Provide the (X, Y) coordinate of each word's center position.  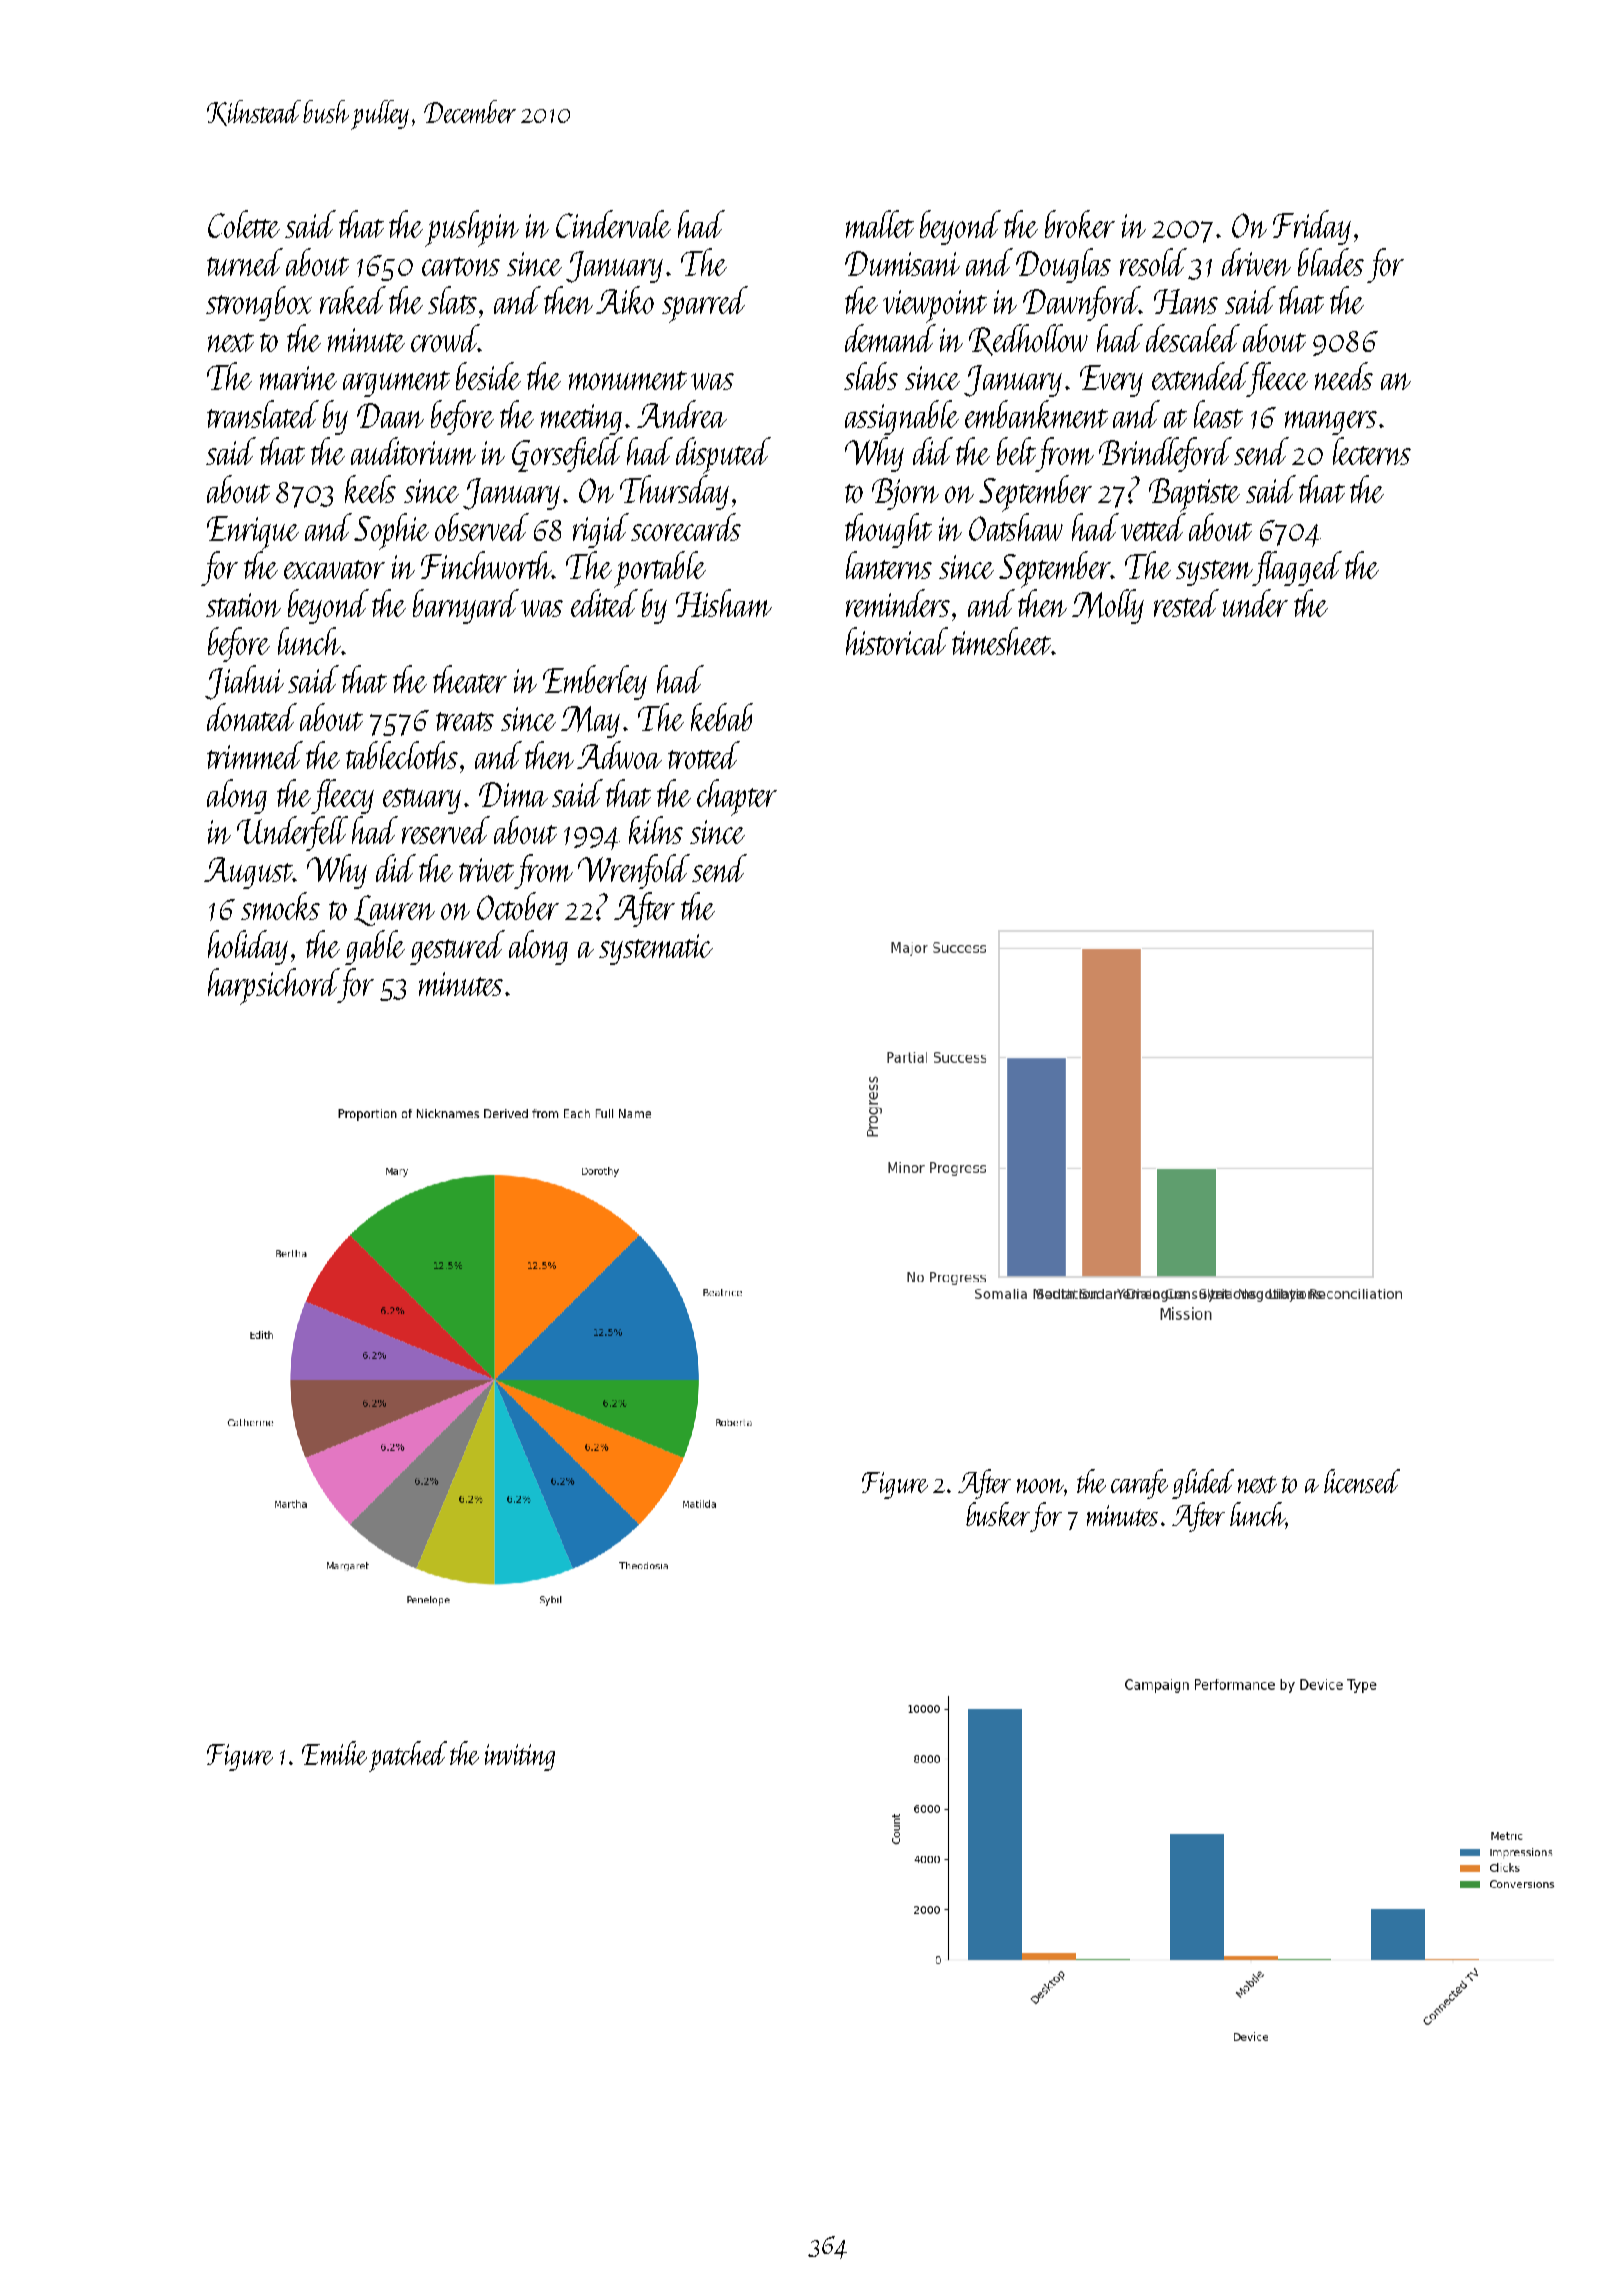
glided (1203, 1484)
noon (1040, 1486)
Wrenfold (634, 871)
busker (998, 1514)
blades (1331, 262)
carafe (1139, 1484)
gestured (457, 947)
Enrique (253, 533)
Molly (1108, 606)
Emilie (334, 1753)
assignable (902, 417)
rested (1186, 603)
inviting (520, 1757)
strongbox (259, 303)
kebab (722, 717)
